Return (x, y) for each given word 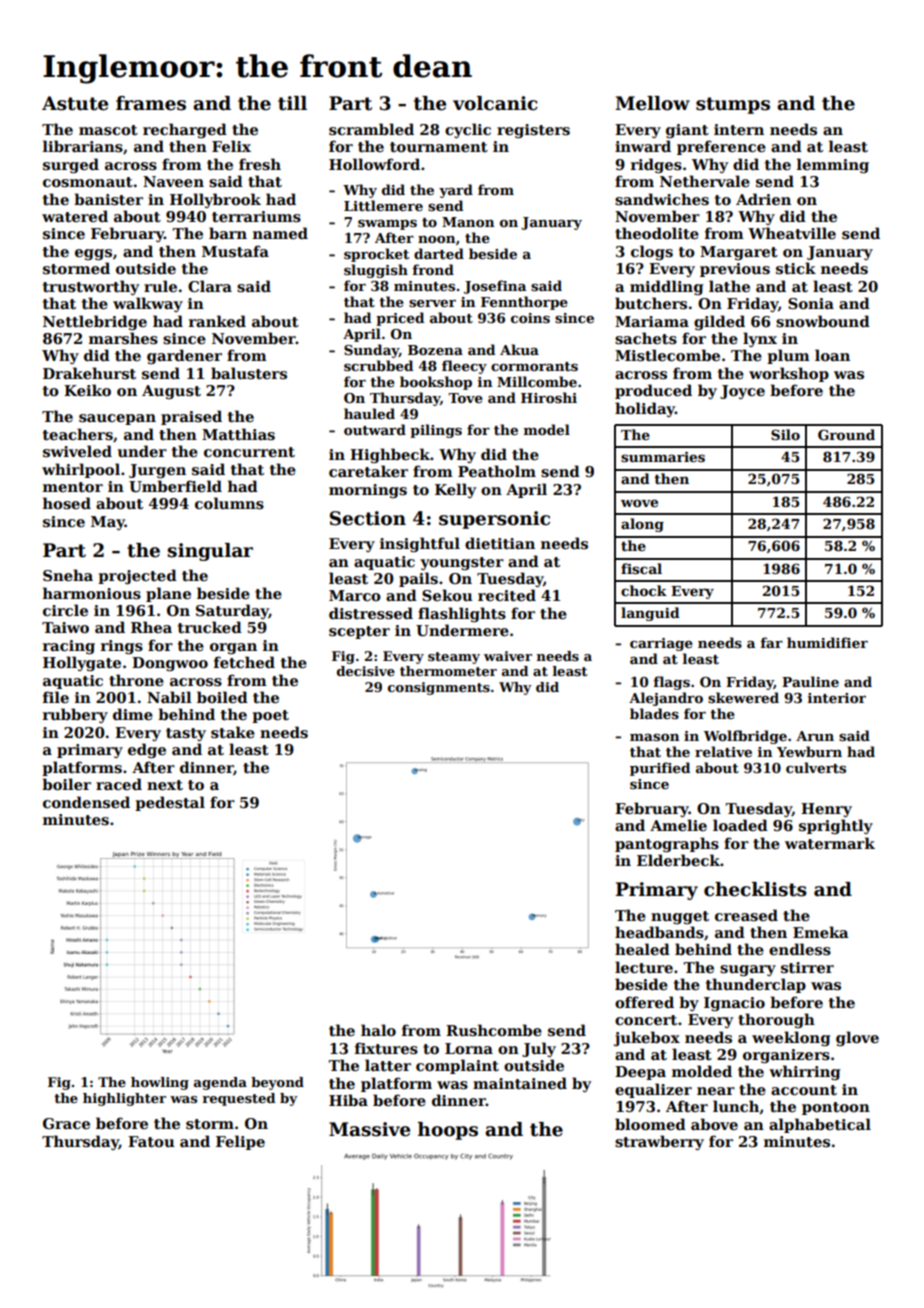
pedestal (170, 803)
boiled (222, 697)
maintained (520, 1083)
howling (160, 1083)
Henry (826, 810)
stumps (733, 105)
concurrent (249, 452)
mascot (108, 130)
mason (654, 737)
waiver (508, 656)
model (547, 429)
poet (270, 716)
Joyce (742, 392)
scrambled (371, 129)
